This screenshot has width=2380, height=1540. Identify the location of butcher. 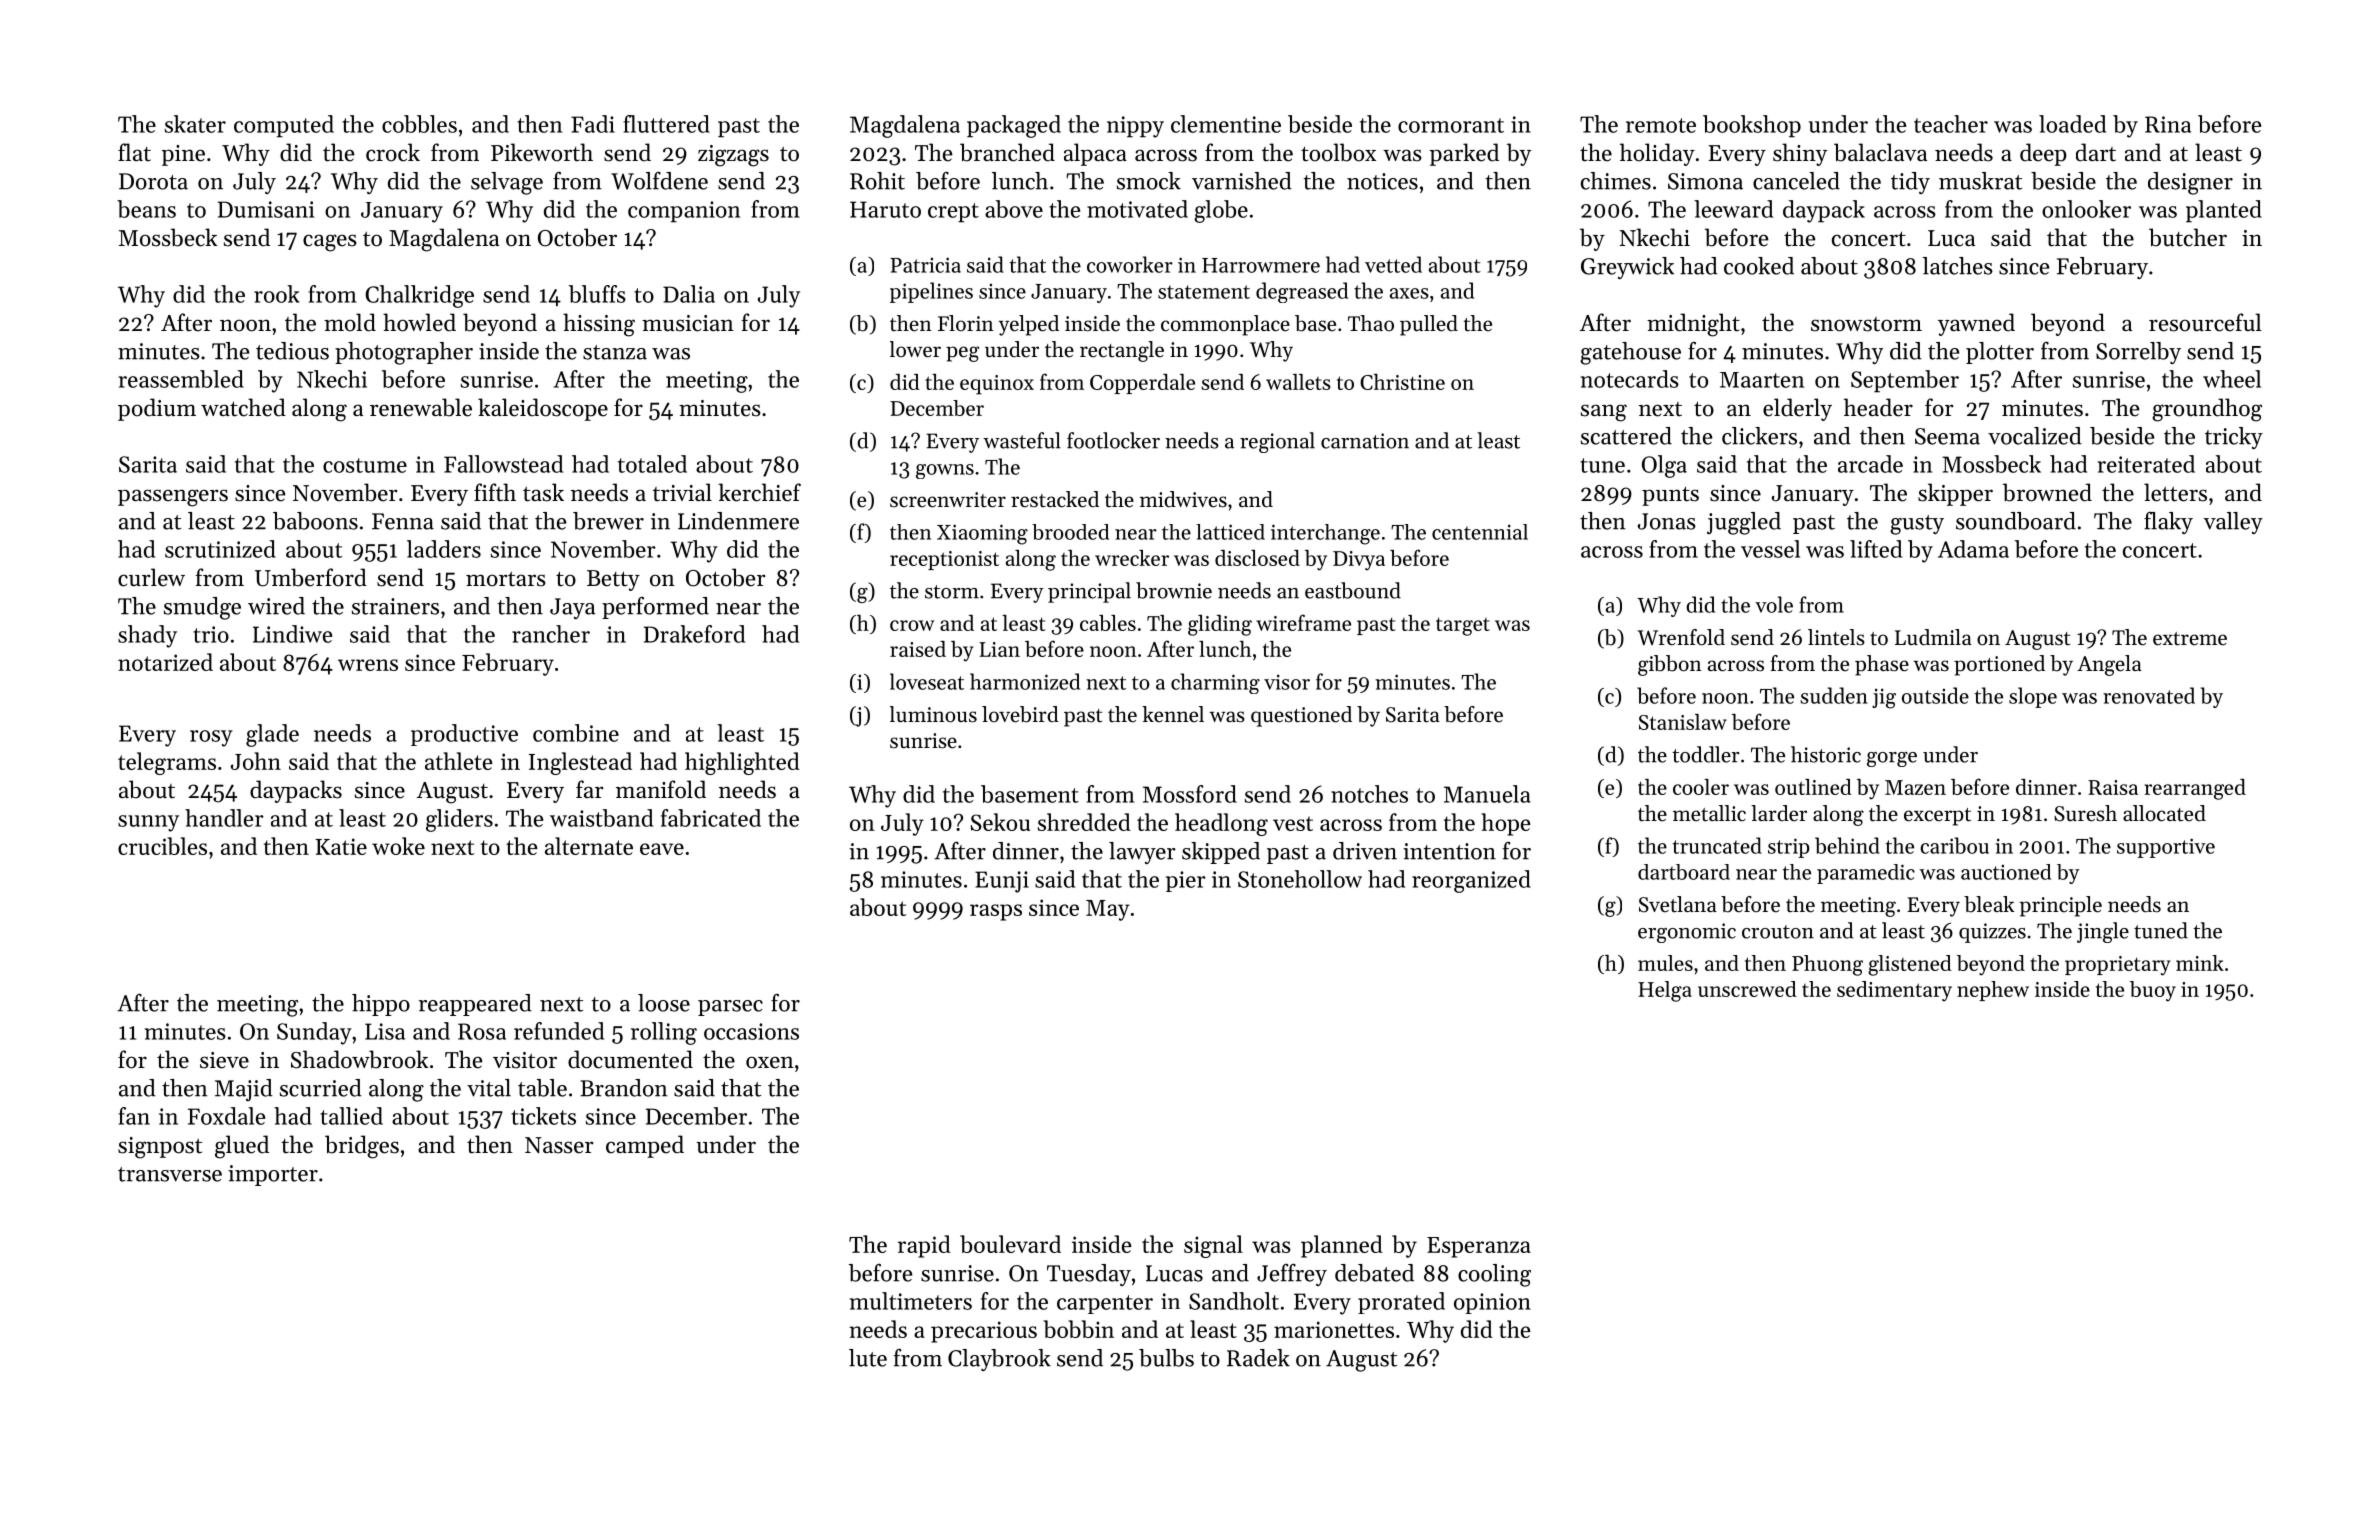
(2188, 237).
